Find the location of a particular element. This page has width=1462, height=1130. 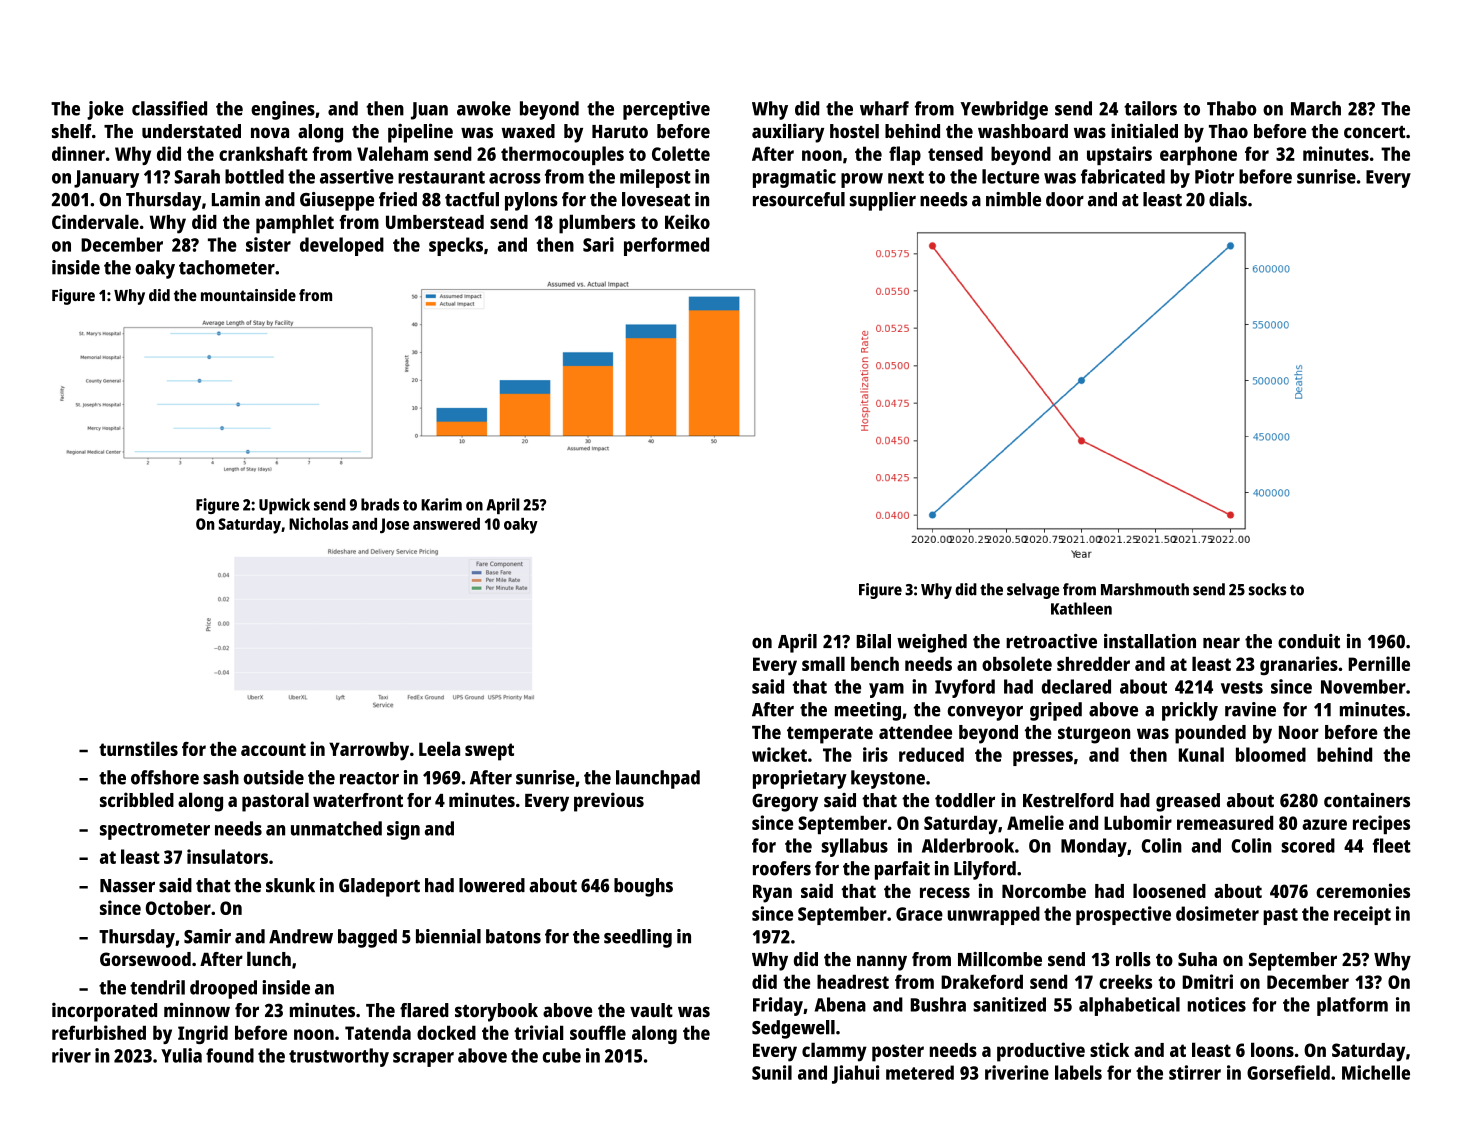

joke is located at coordinates (105, 110).
